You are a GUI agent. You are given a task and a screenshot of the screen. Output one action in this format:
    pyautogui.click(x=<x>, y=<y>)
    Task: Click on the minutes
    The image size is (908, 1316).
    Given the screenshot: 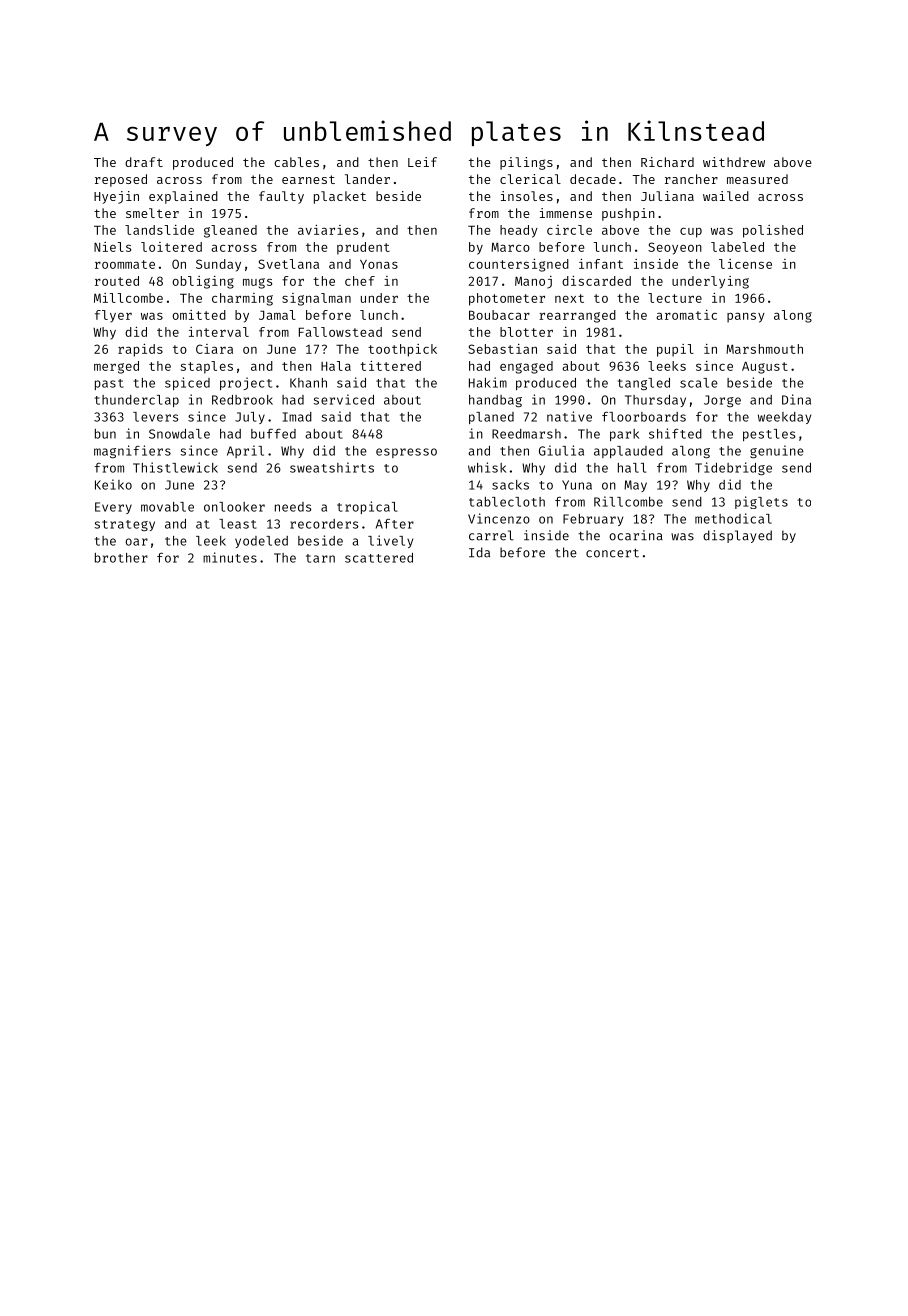 What is the action you would take?
    pyautogui.click(x=230, y=557)
